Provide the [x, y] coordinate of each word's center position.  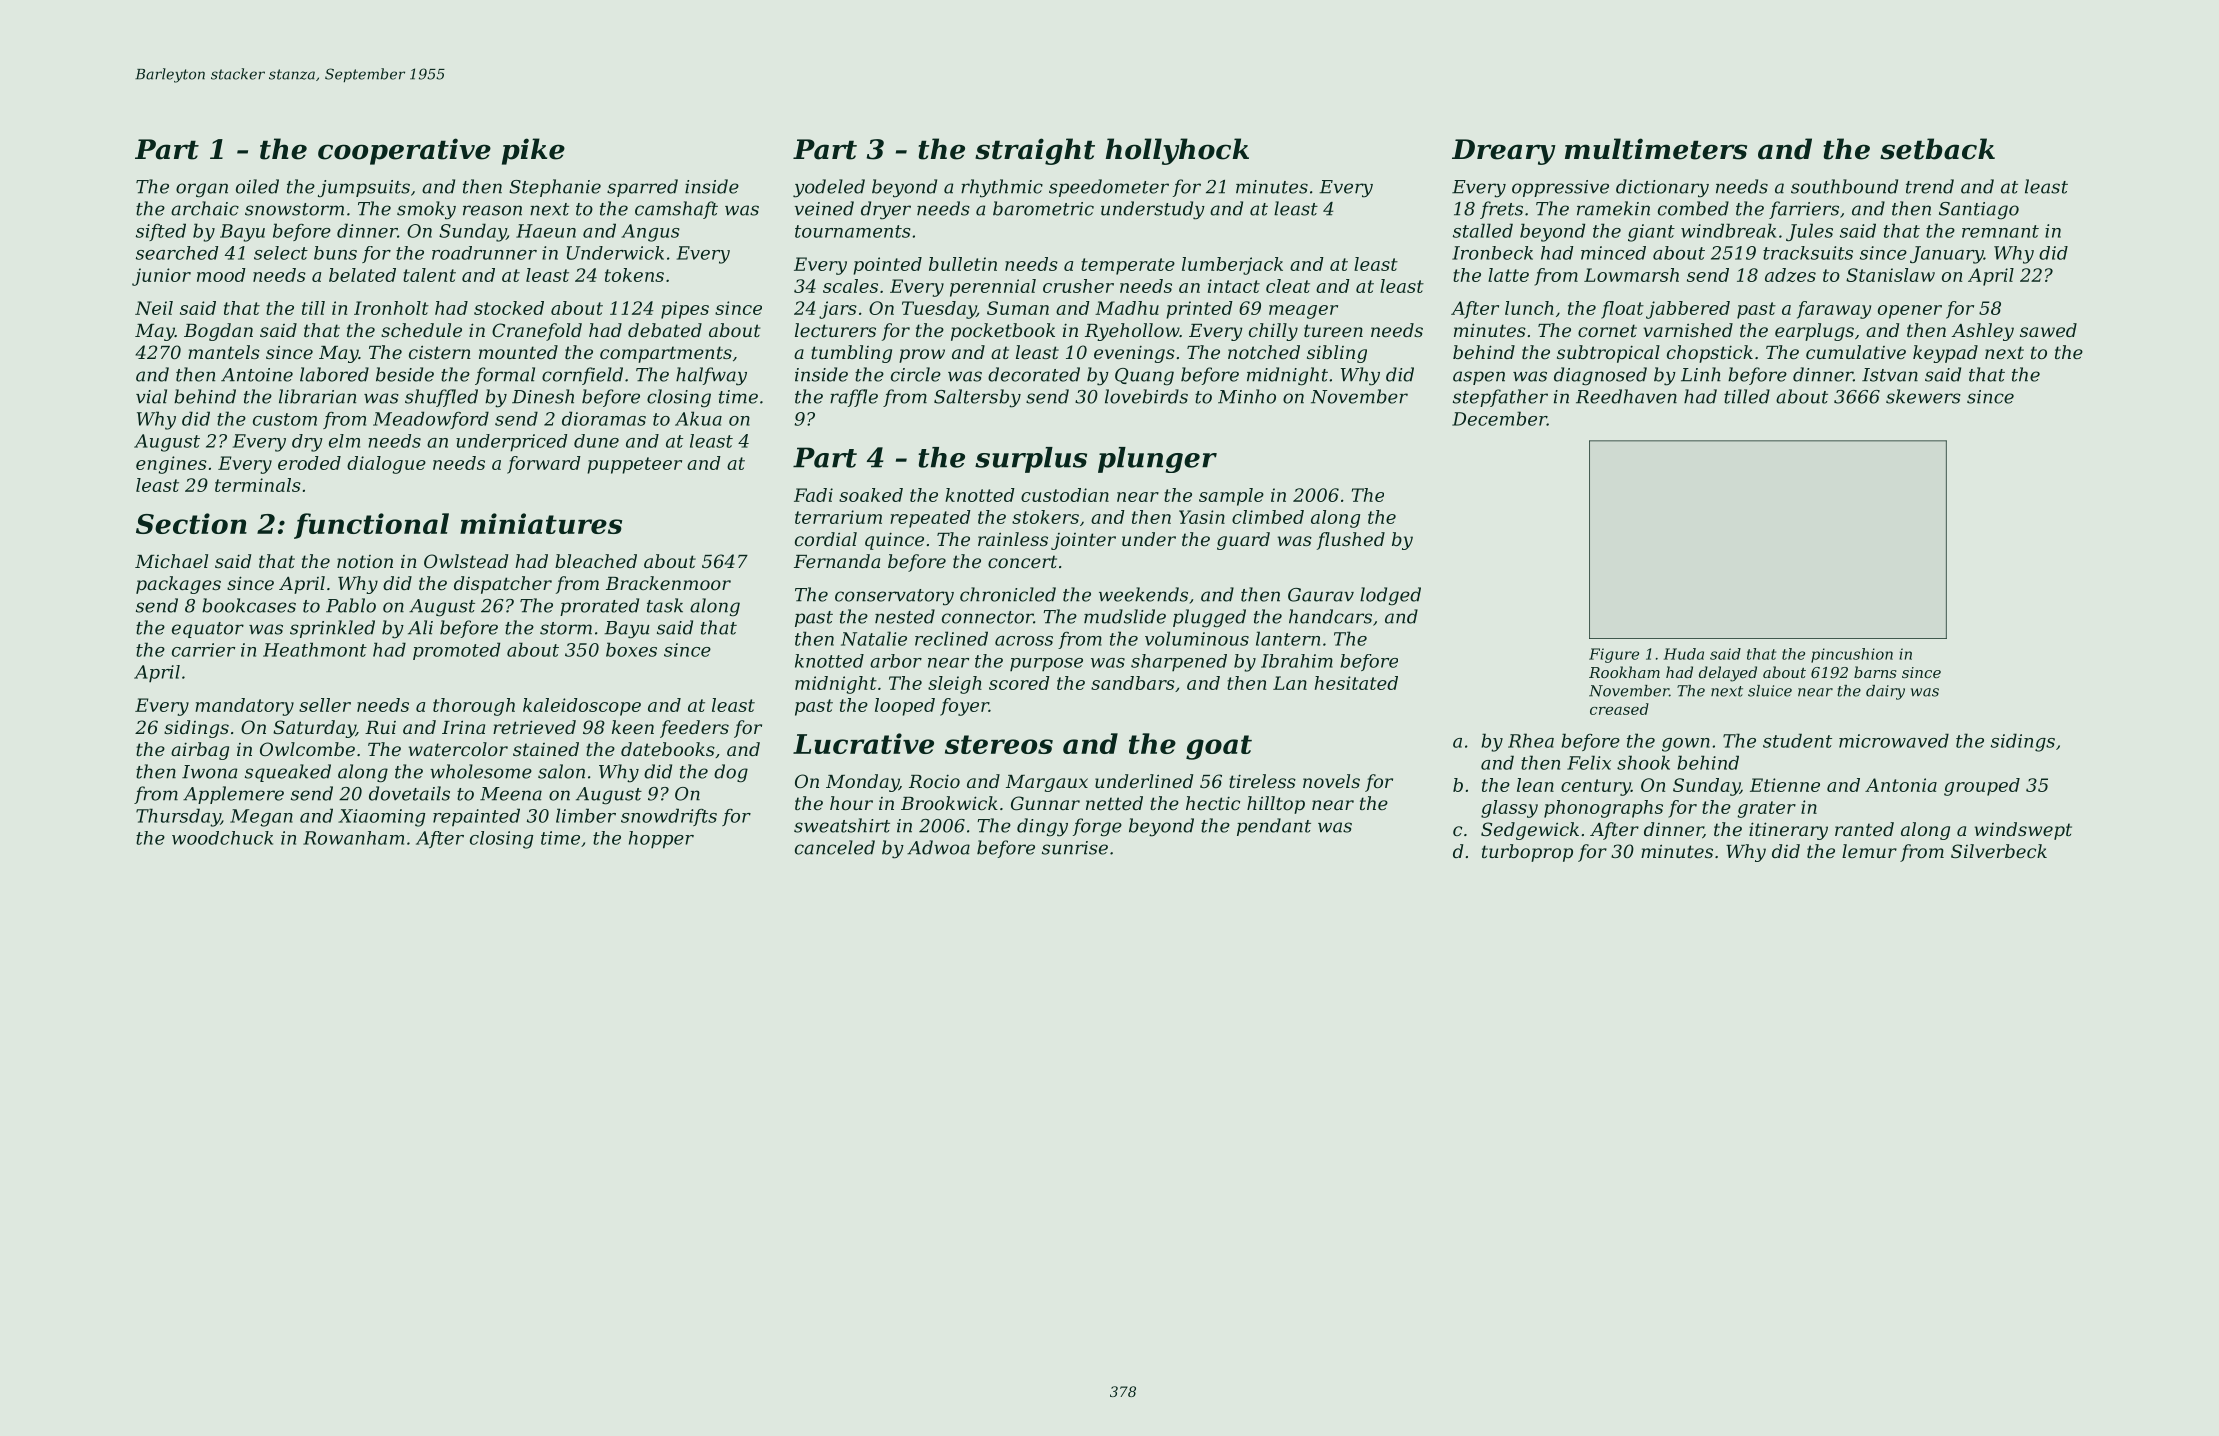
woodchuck [222, 838]
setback [1937, 149]
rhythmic [1002, 188]
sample [1231, 497]
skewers [1923, 396]
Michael [171, 561]
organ [202, 190]
